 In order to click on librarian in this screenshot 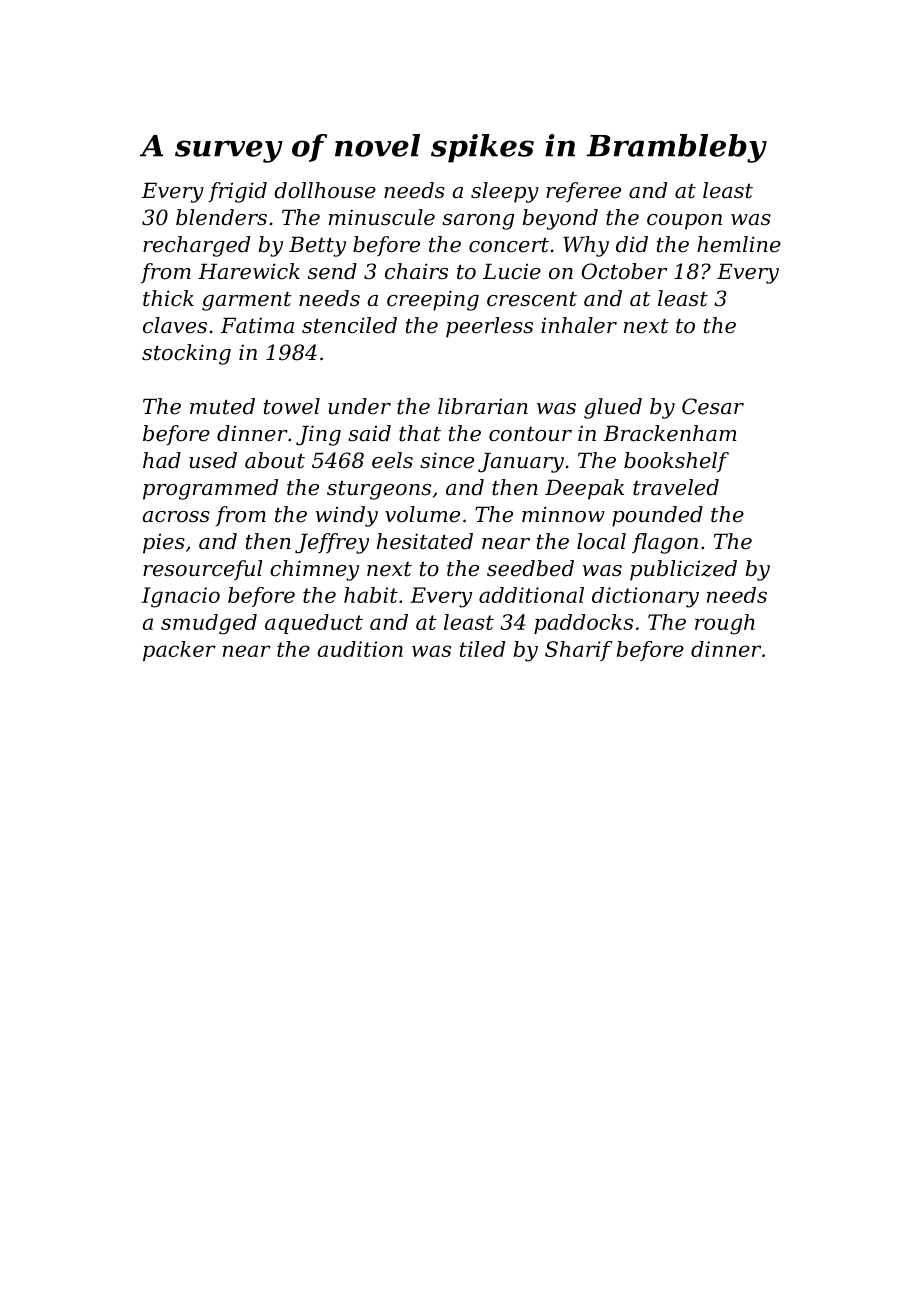, I will do `click(483, 406)`.
